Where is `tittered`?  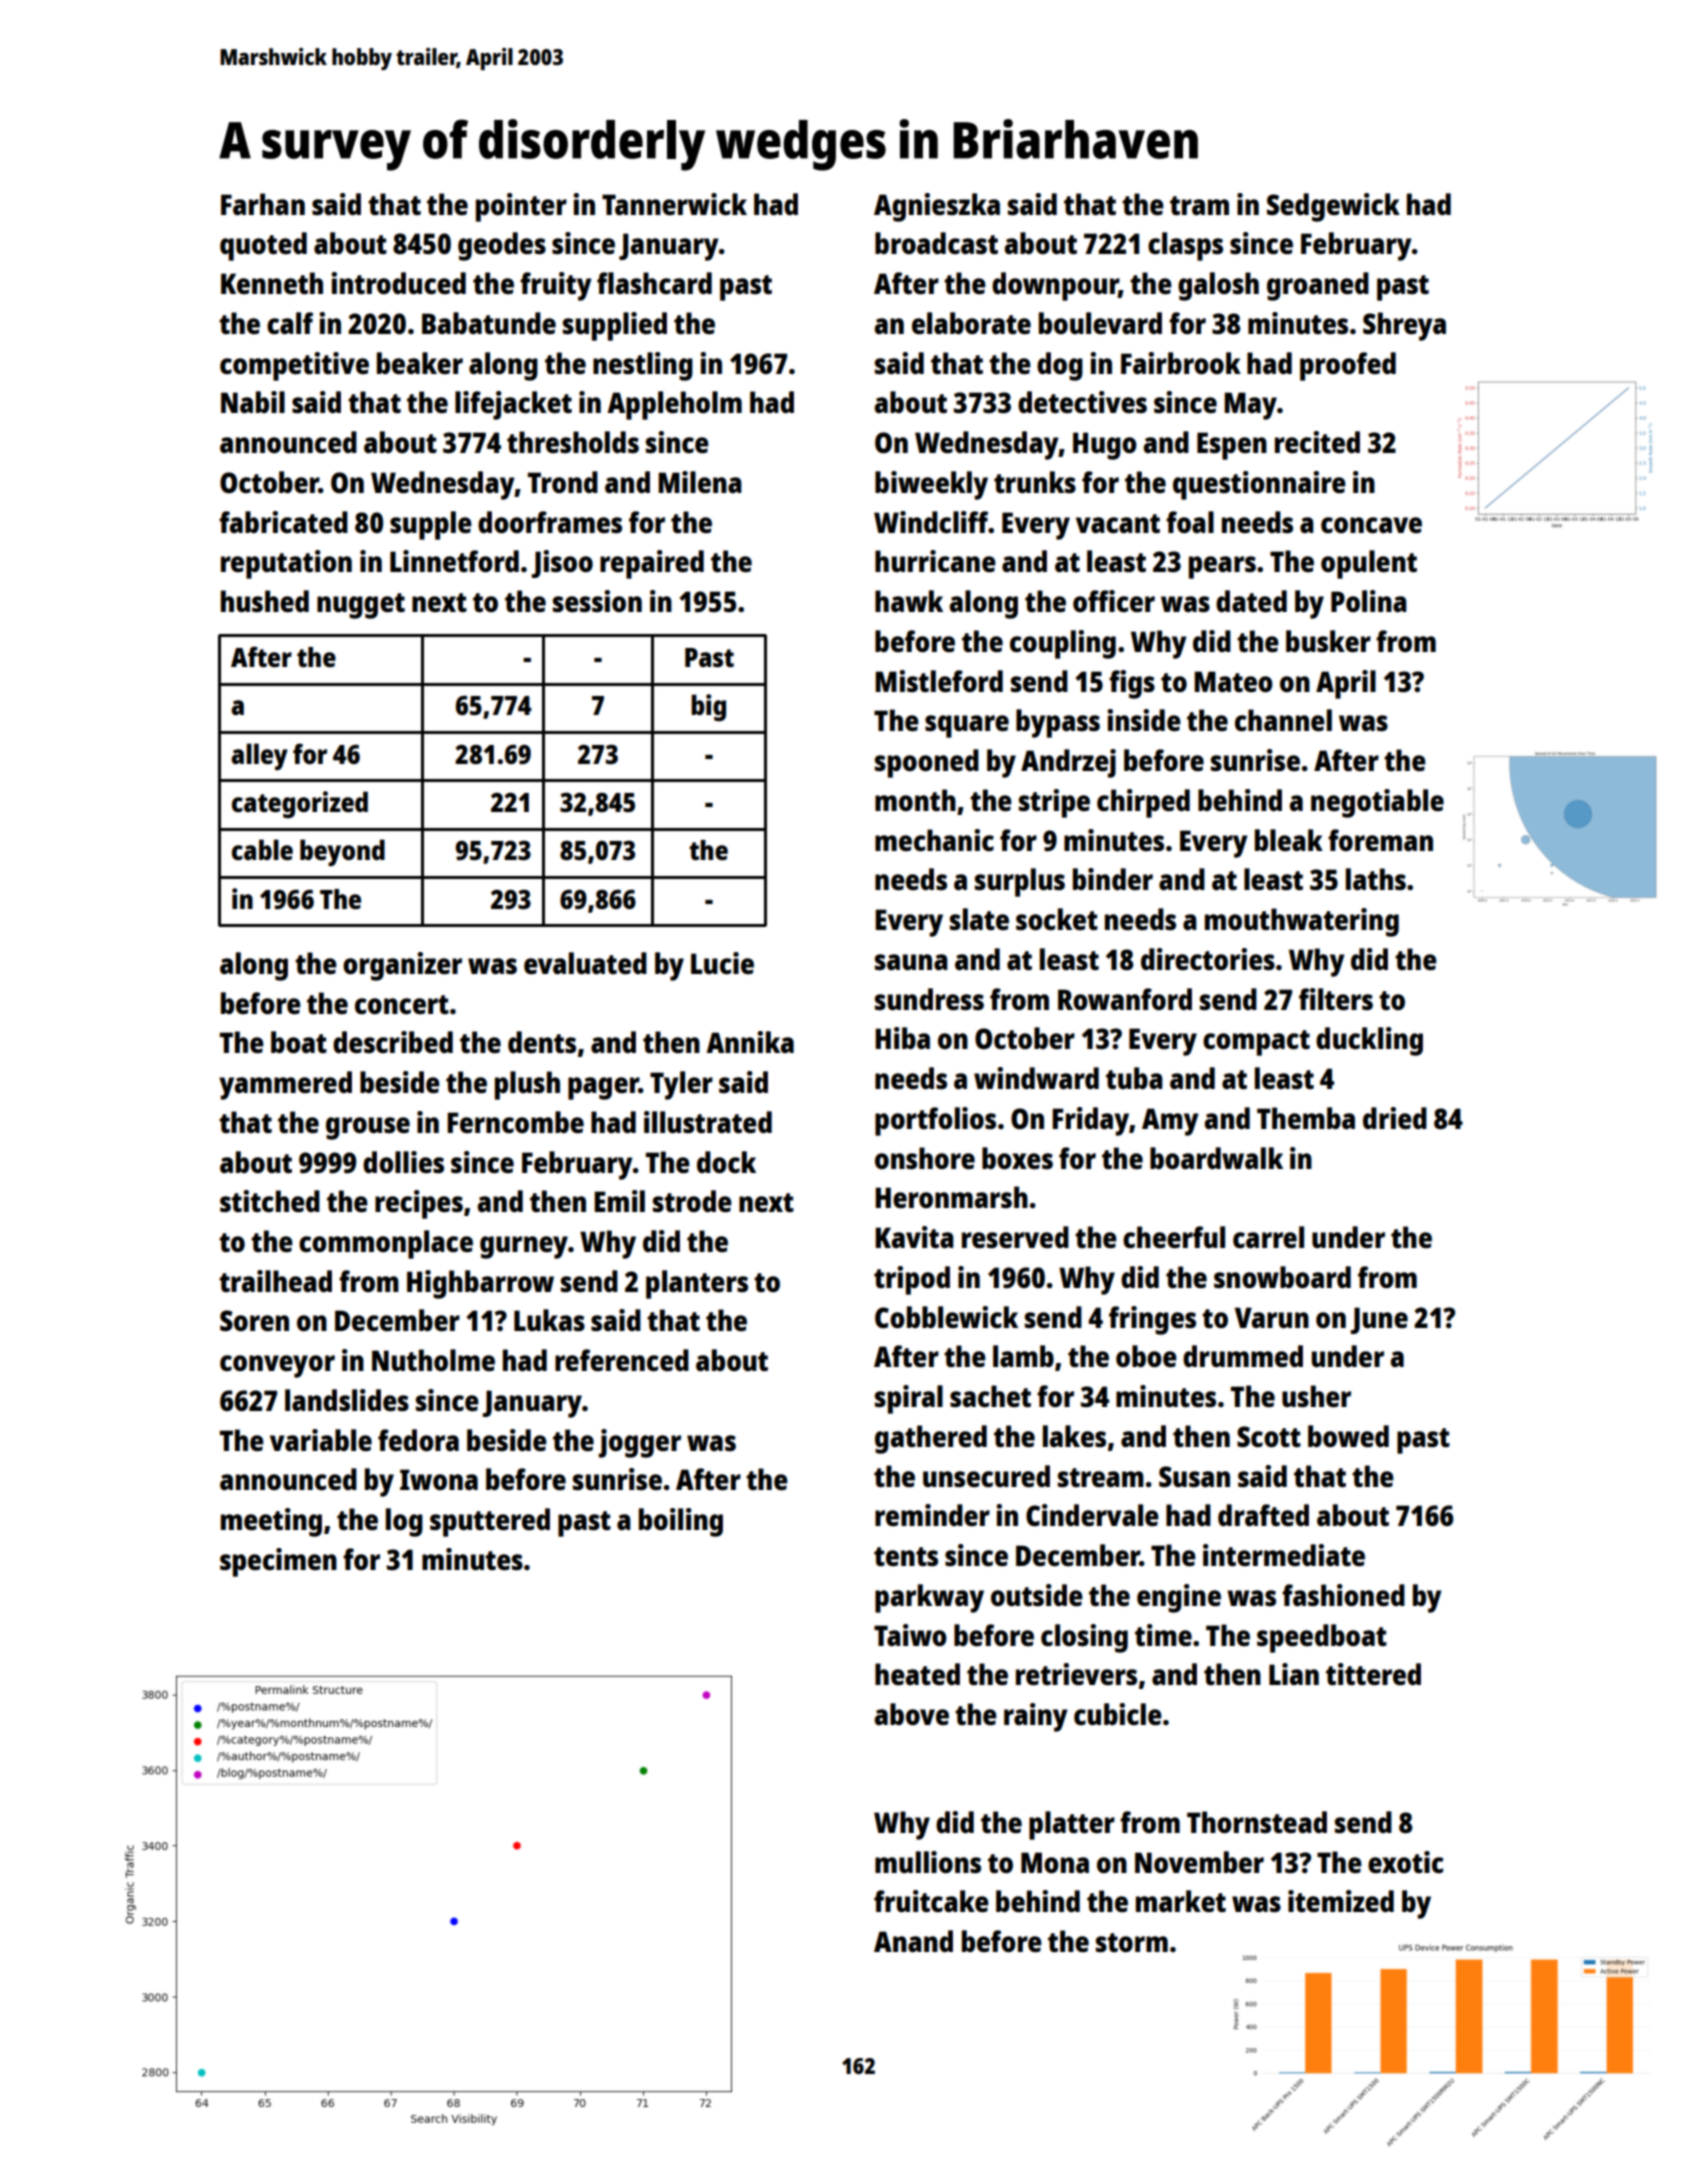 tittered is located at coordinates (1373, 1674).
